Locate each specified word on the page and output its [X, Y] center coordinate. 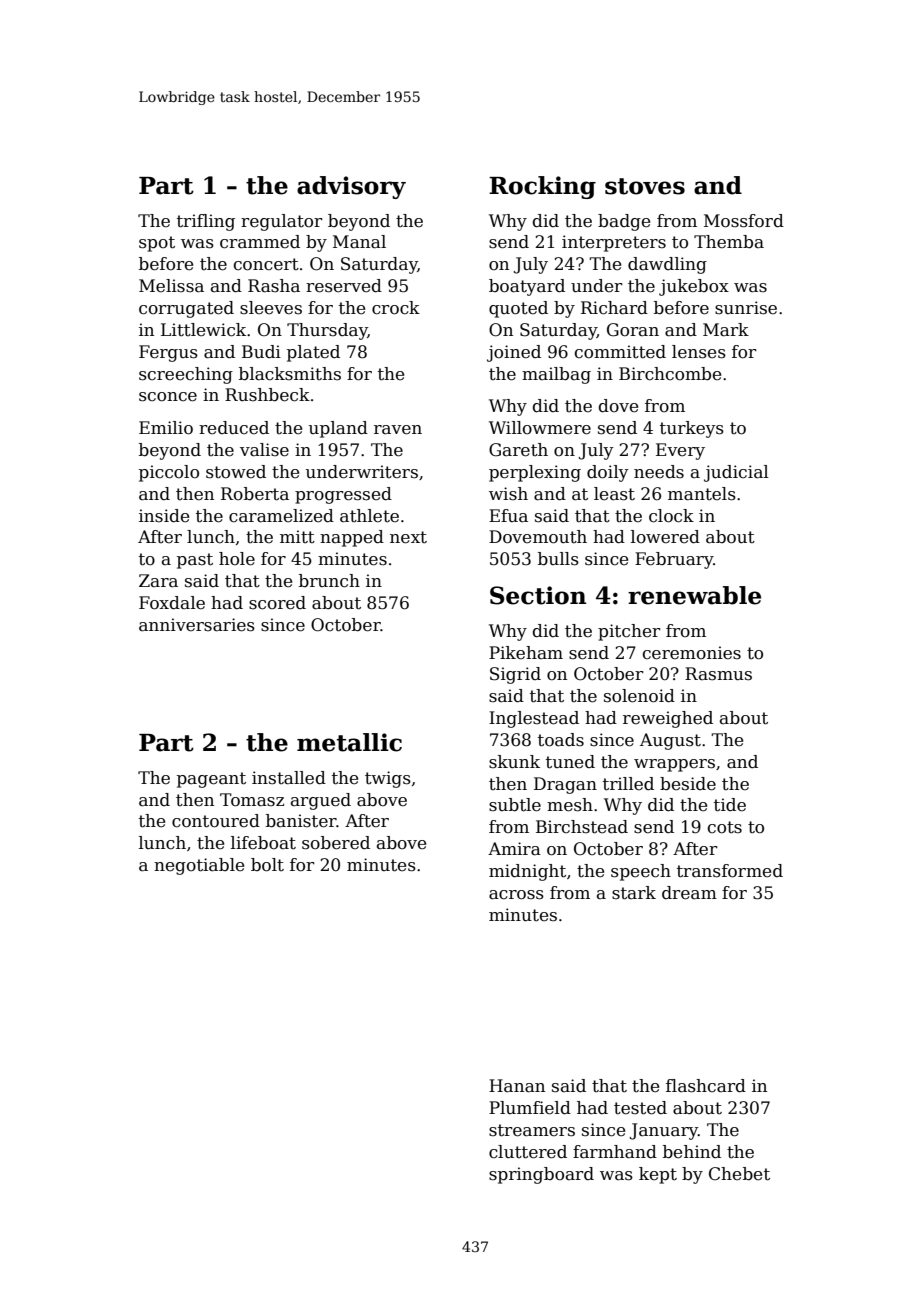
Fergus [168, 353]
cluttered [528, 1152]
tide [730, 805]
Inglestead [534, 719]
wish [508, 494]
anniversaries [197, 625]
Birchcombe [670, 374]
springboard [541, 1175]
